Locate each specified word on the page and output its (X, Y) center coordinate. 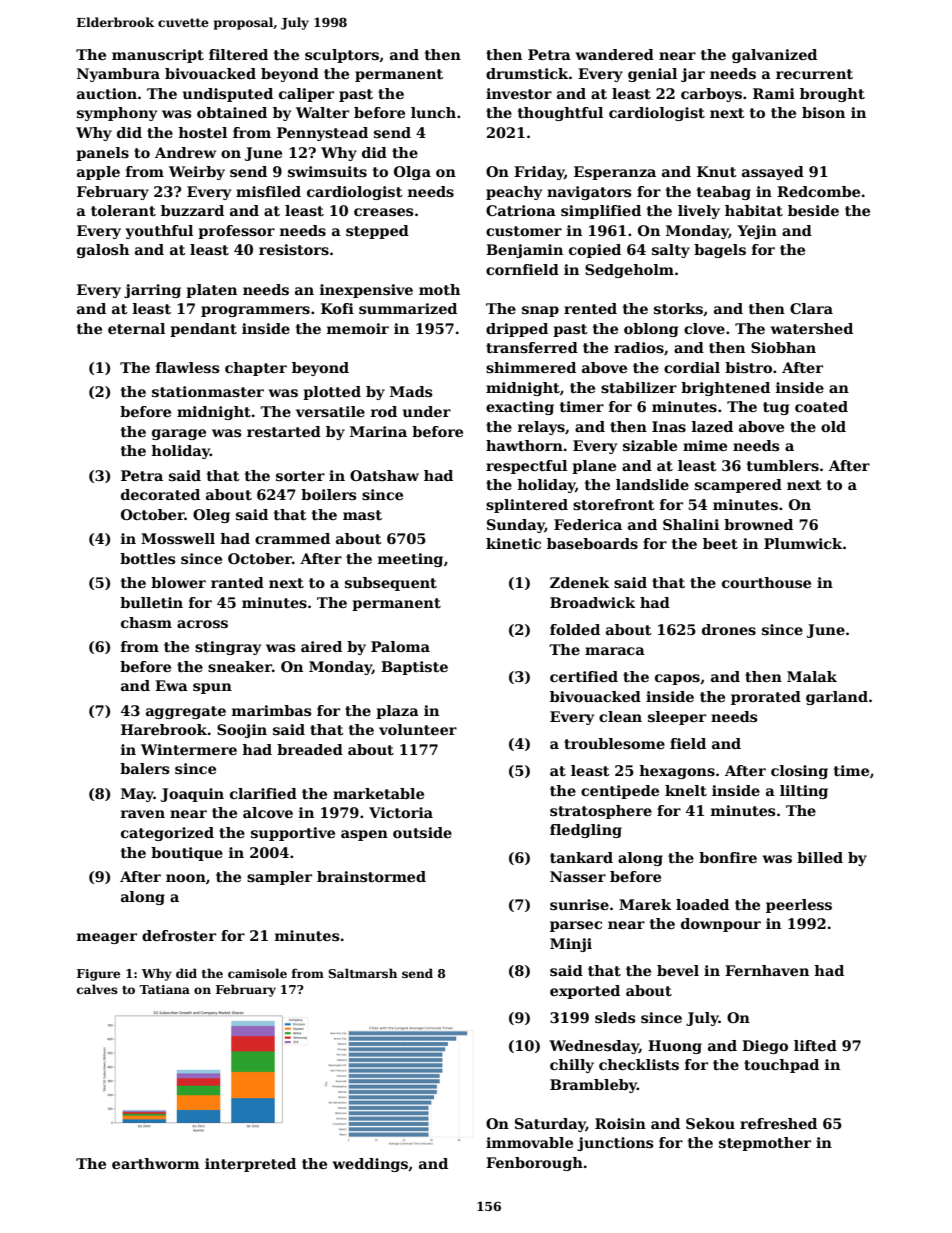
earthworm (156, 1163)
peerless (799, 906)
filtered (238, 54)
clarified (263, 793)
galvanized (774, 56)
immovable (529, 1142)
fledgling (586, 831)
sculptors (342, 56)
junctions (615, 1144)
